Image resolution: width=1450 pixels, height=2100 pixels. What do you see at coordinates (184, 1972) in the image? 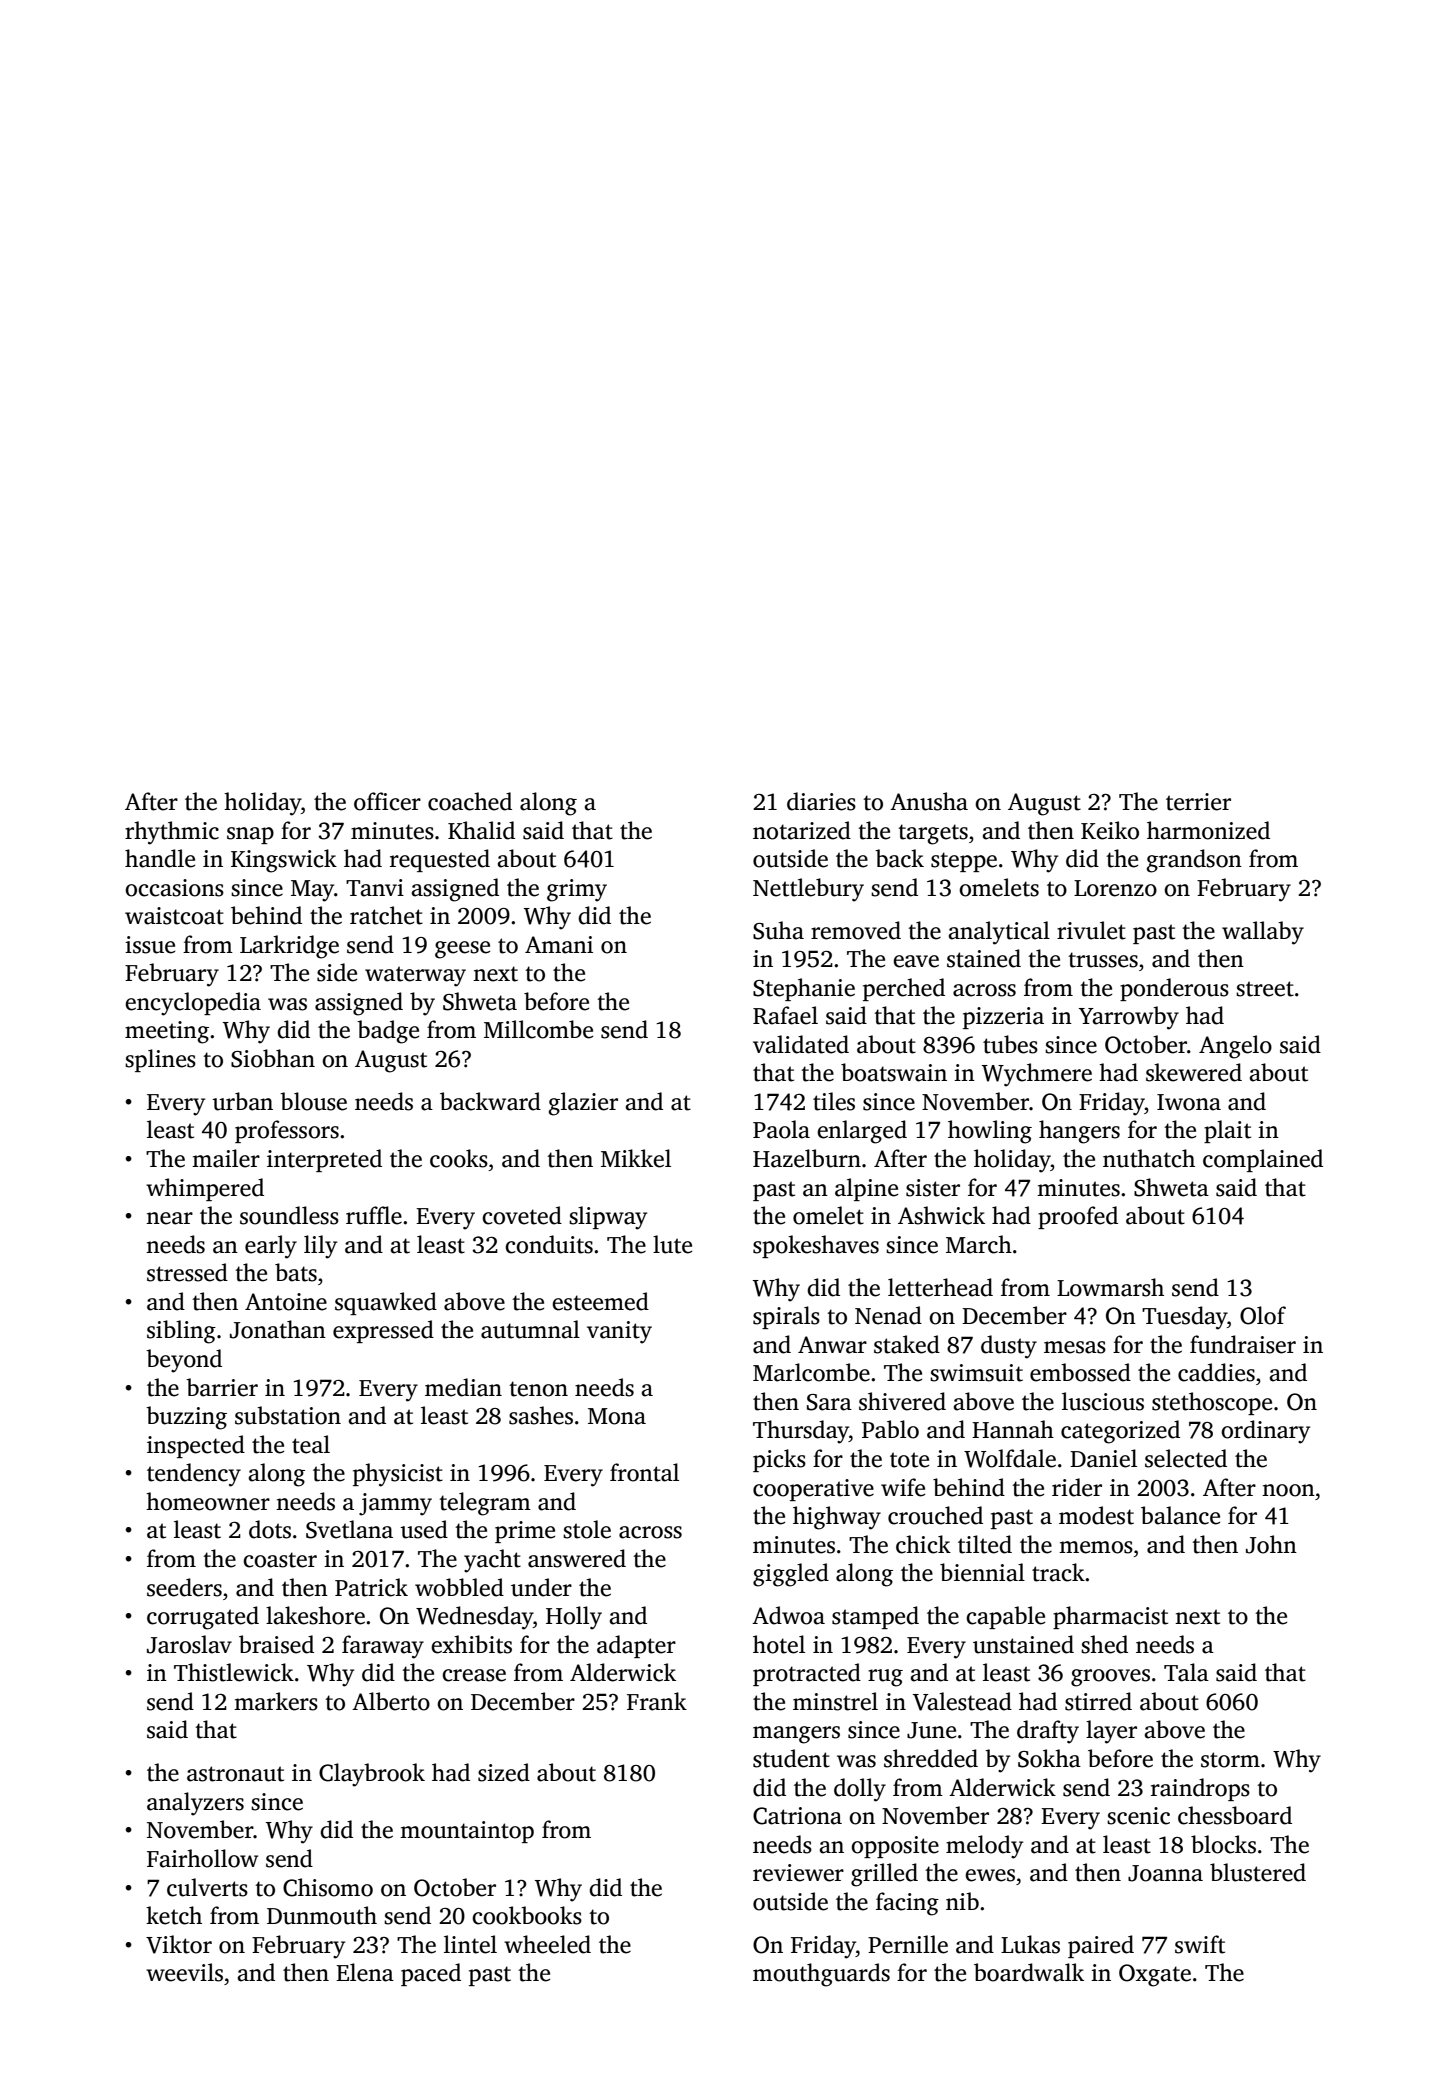
I see `weevils` at bounding box center [184, 1972].
